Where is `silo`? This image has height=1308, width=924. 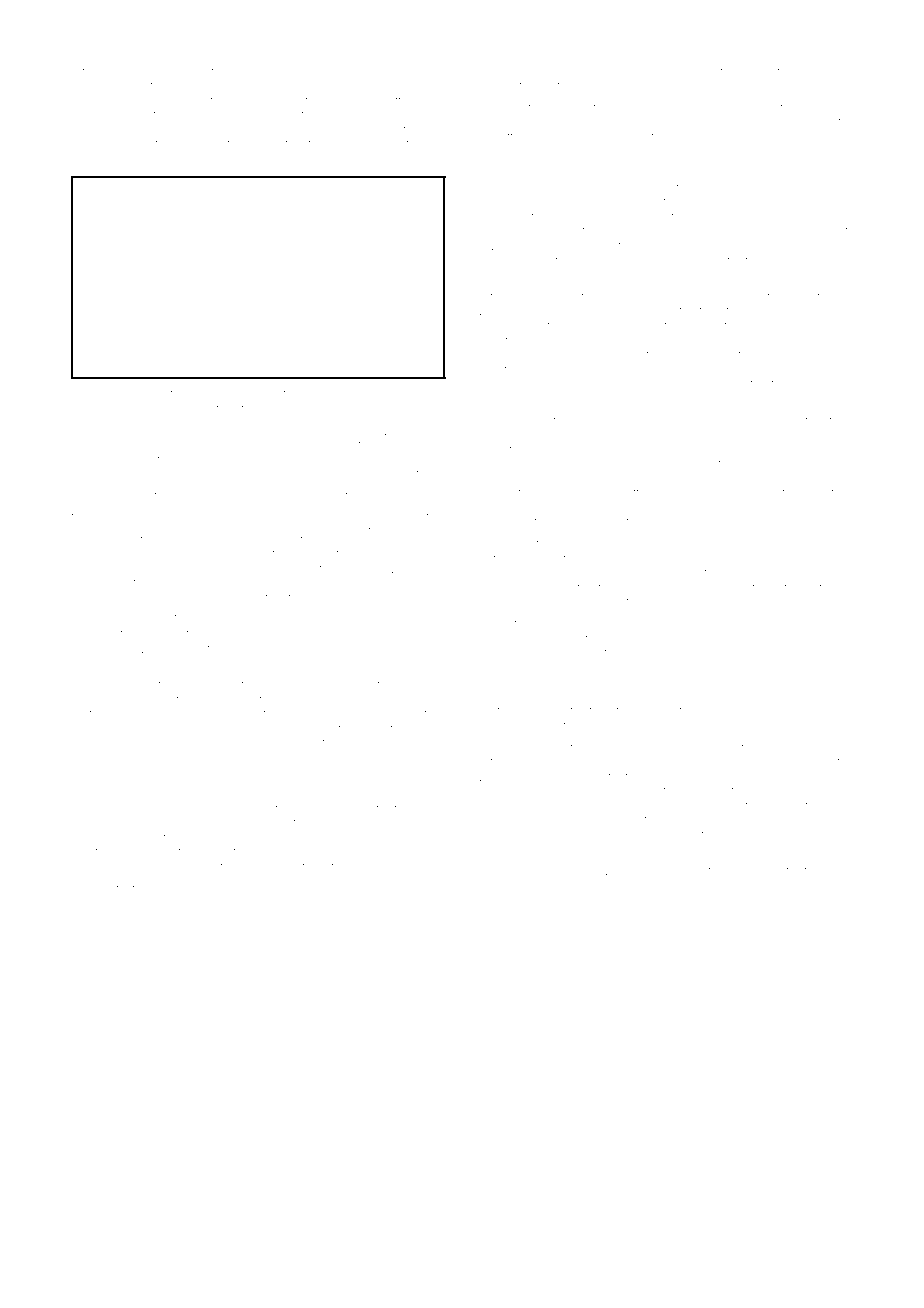
silo is located at coordinates (546, 507).
